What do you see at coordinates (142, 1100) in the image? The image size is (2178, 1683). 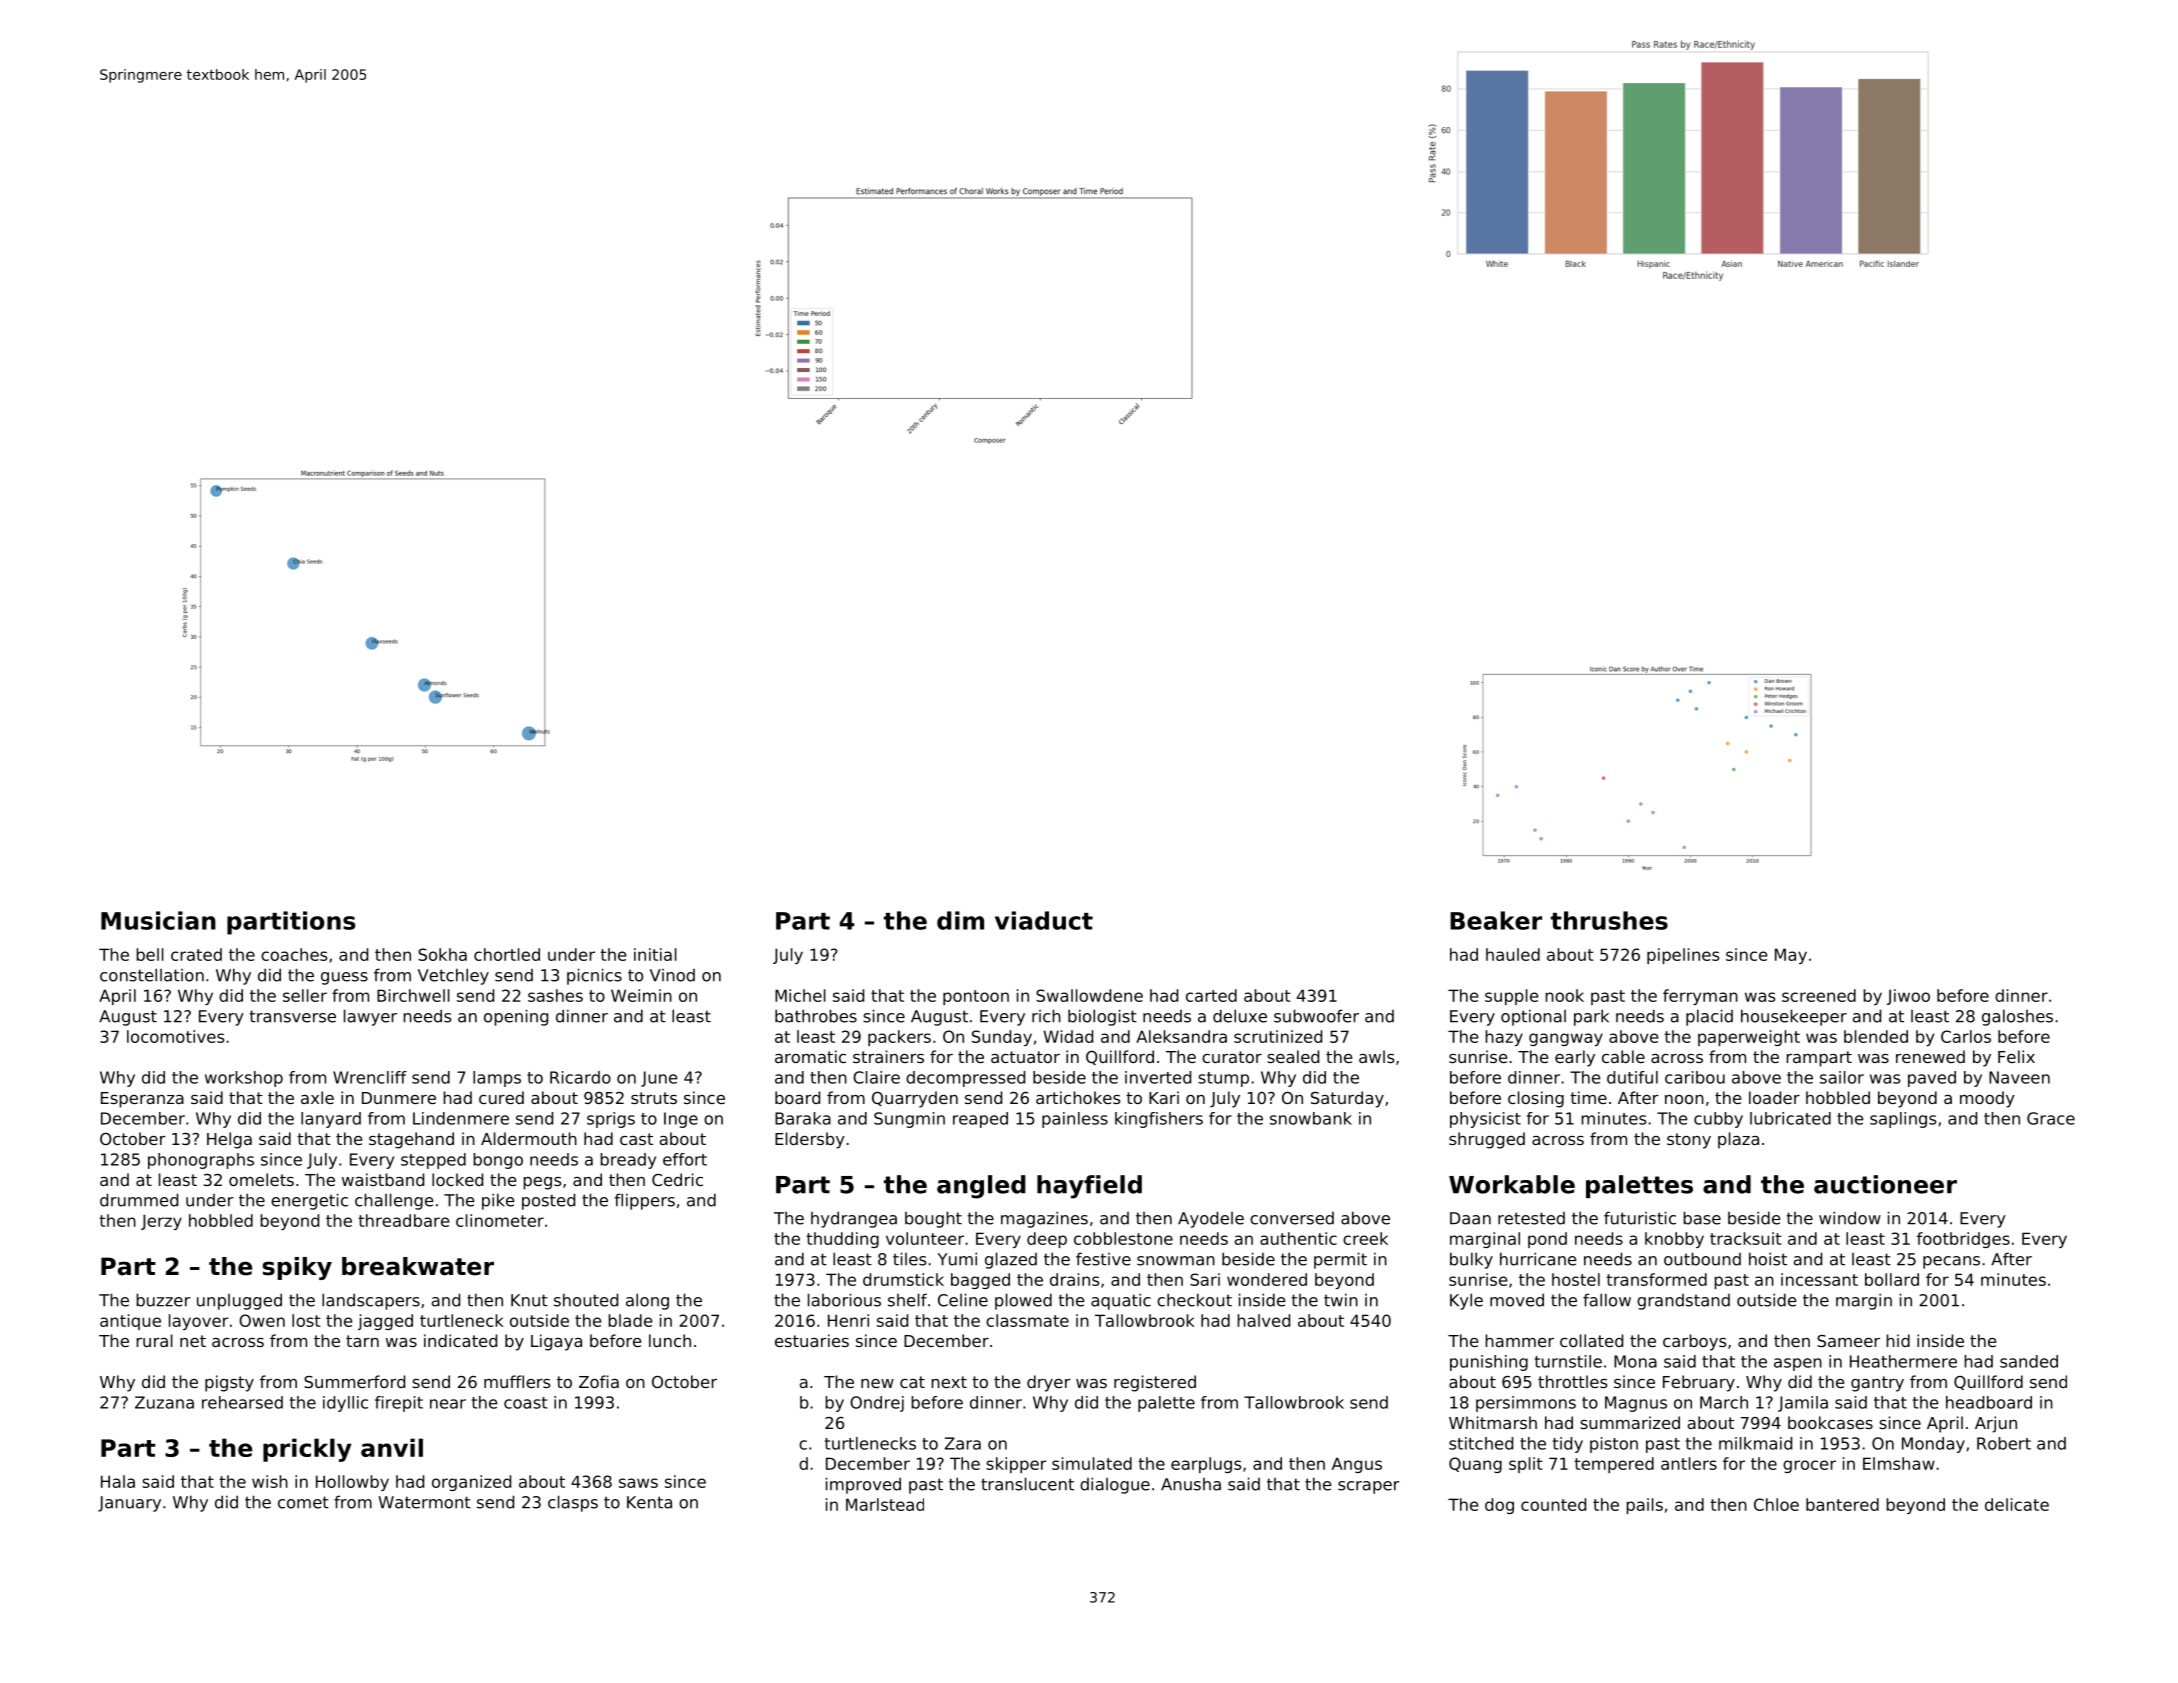 I see `Esperanza` at bounding box center [142, 1100].
